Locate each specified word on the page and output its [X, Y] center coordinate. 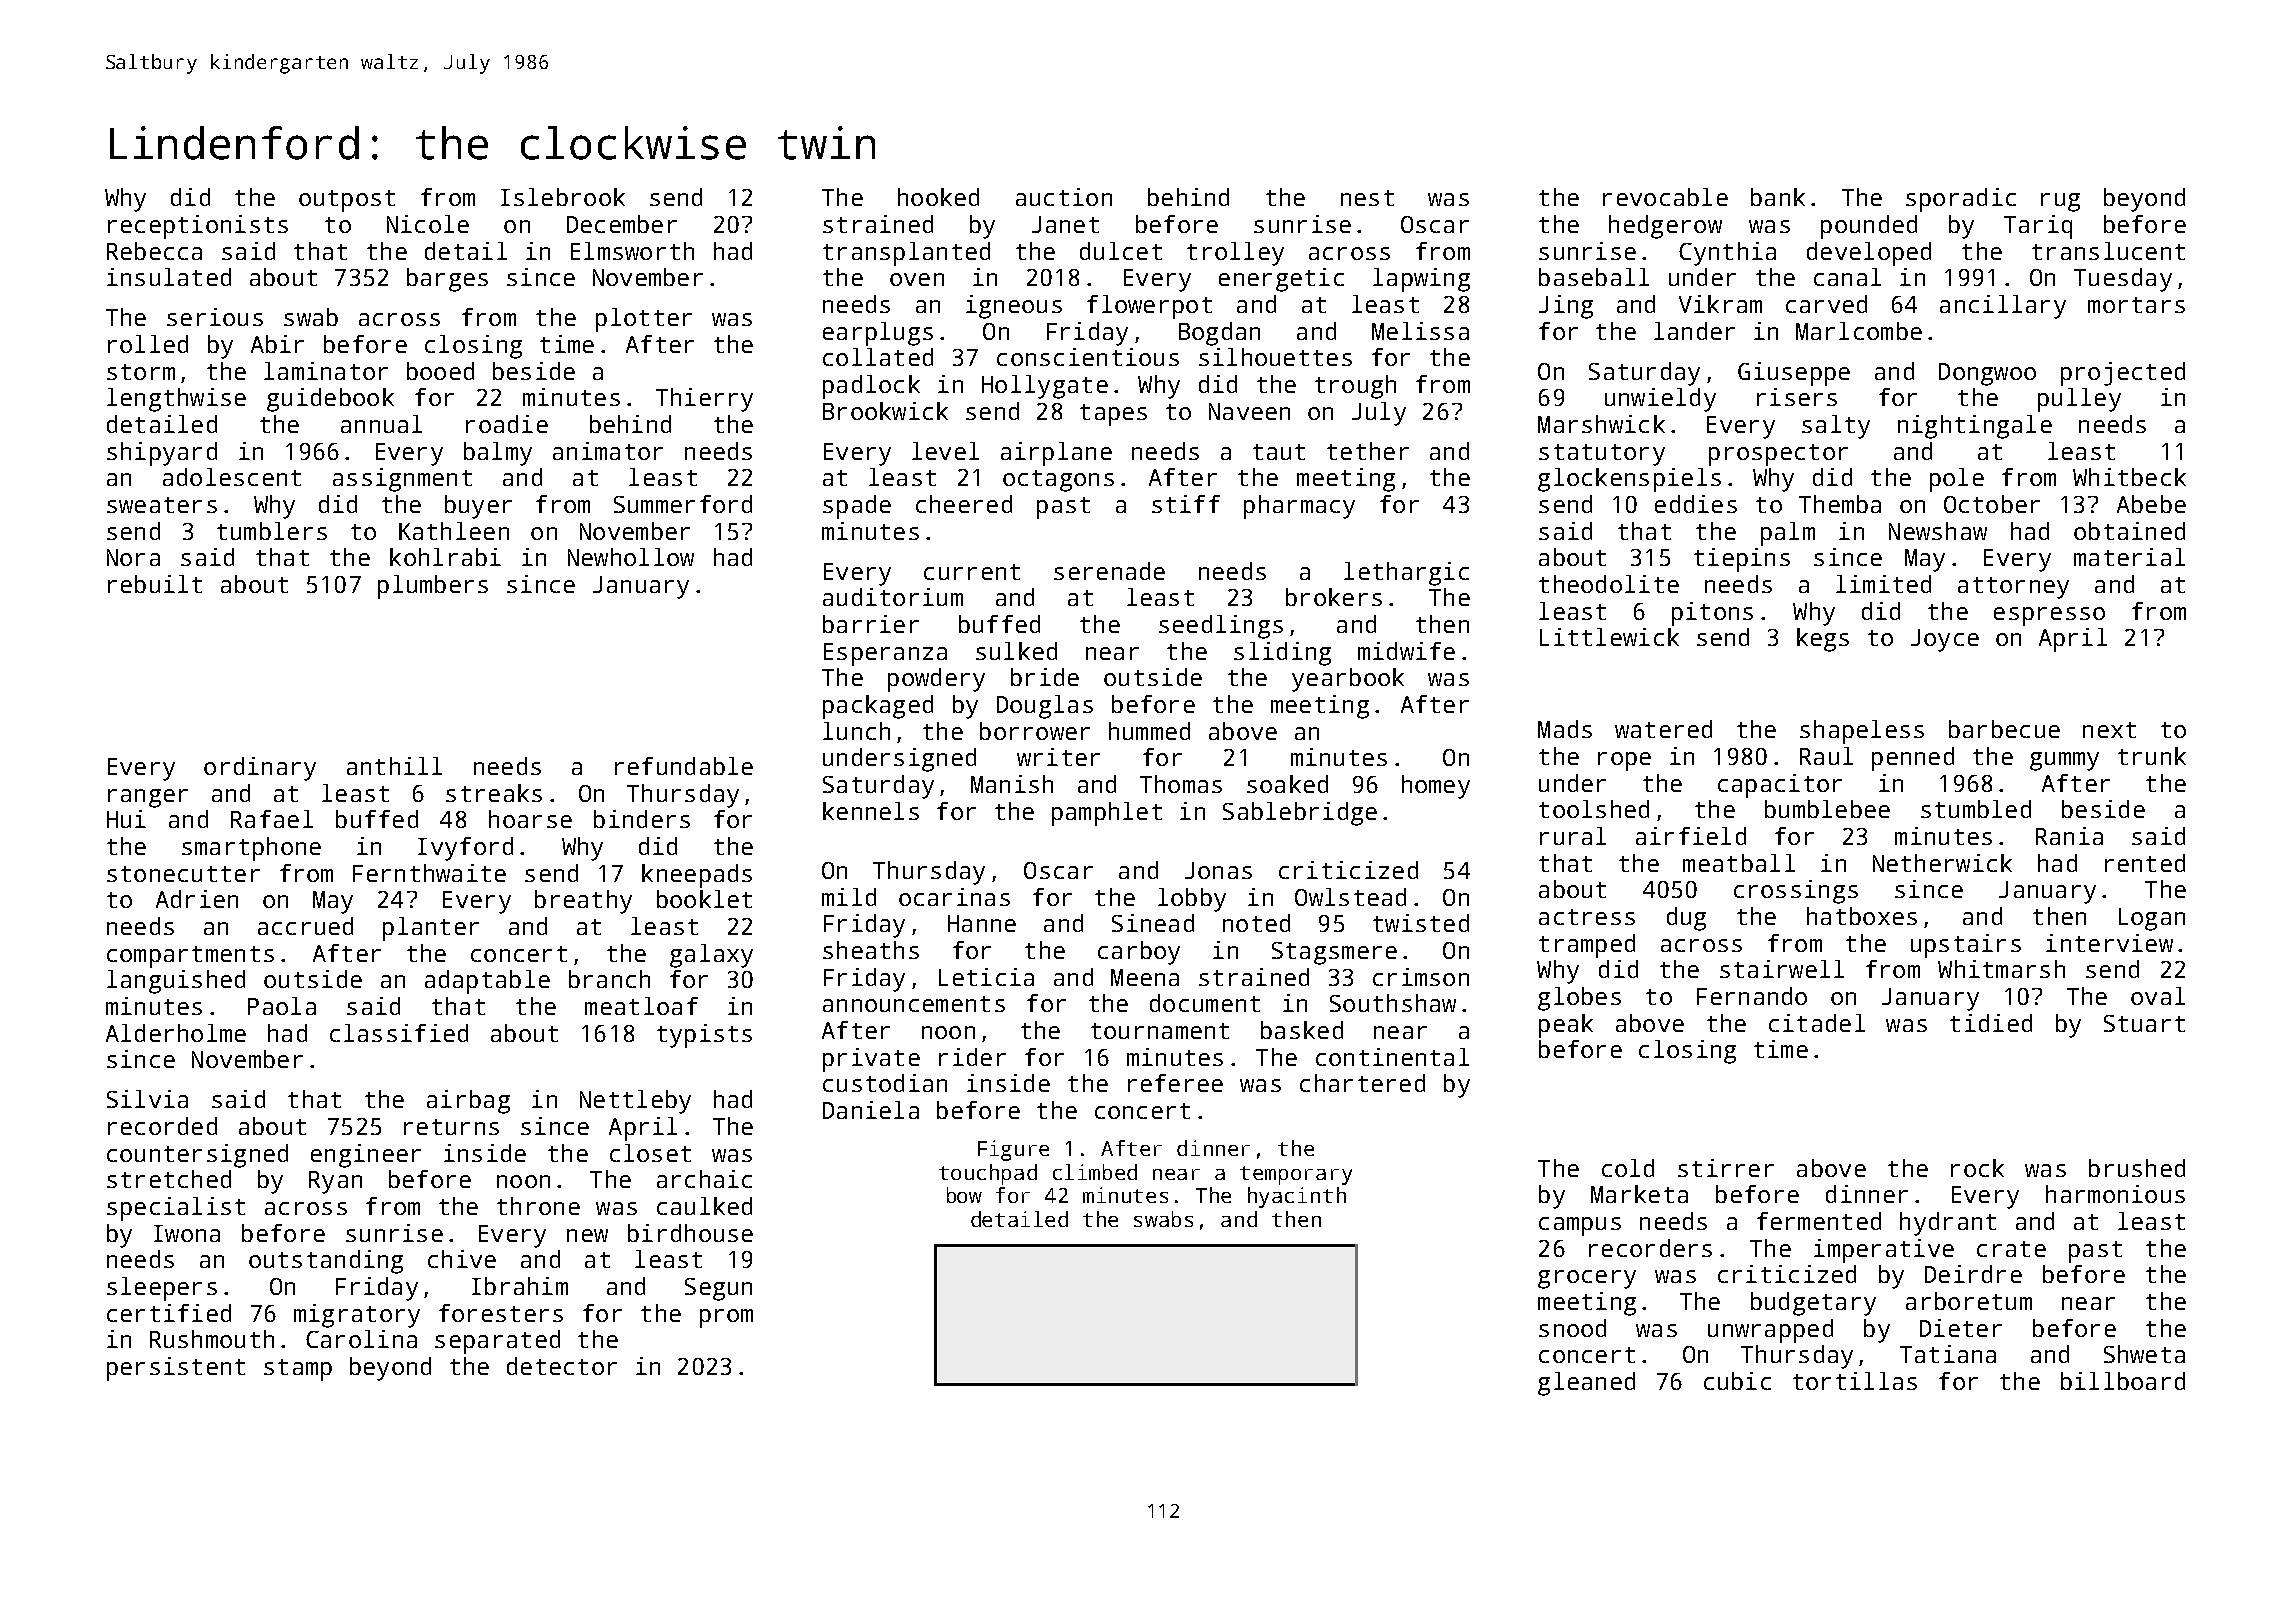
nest [1367, 198]
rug [2060, 202]
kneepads [697, 876]
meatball [1739, 863]
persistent [176, 1369]
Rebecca [154, 251]
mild [849, 897]
